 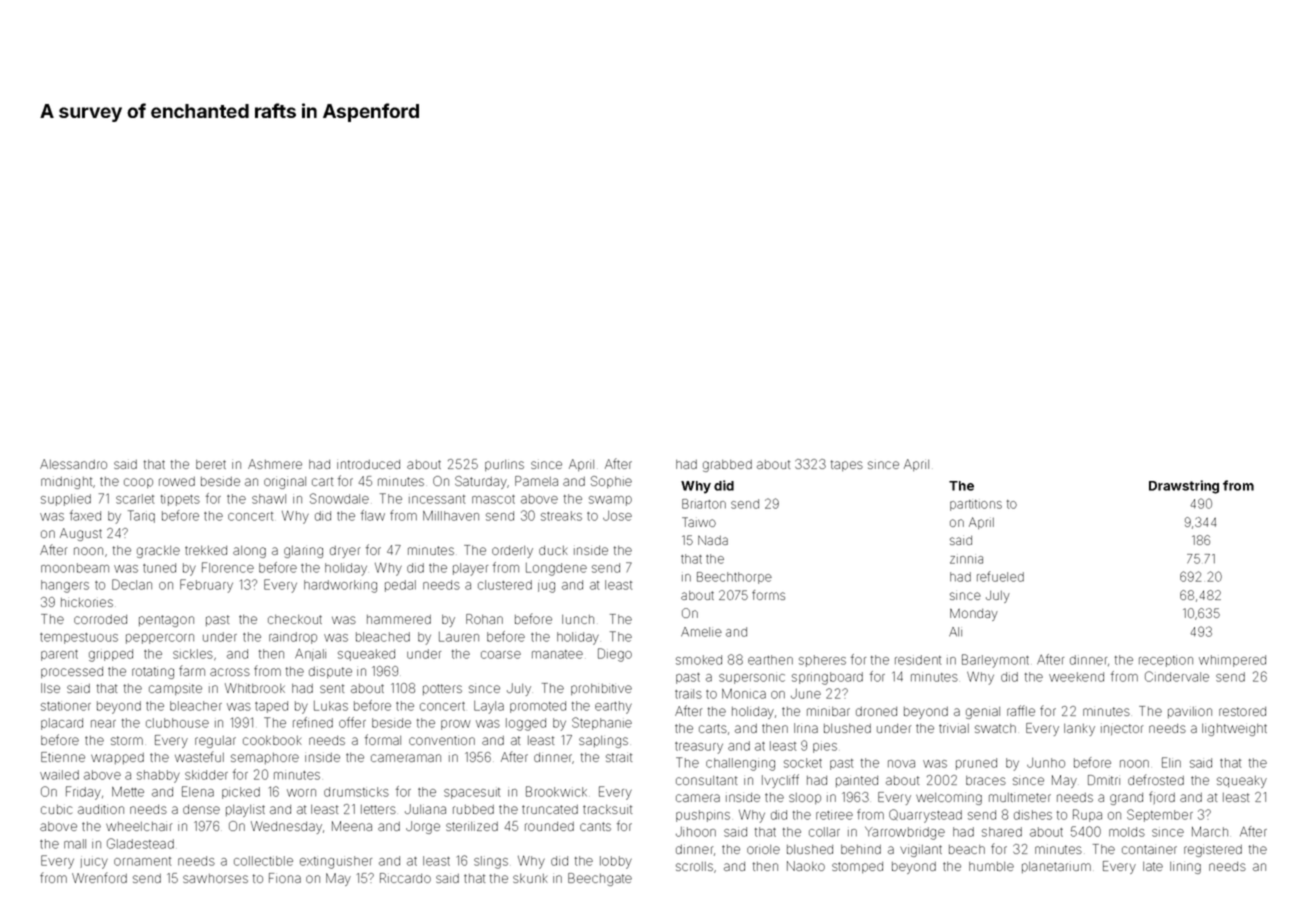 What do you see at coordinates (73, 464) in the image?
I see `Alessandro` at bounding box center [73, 464].
